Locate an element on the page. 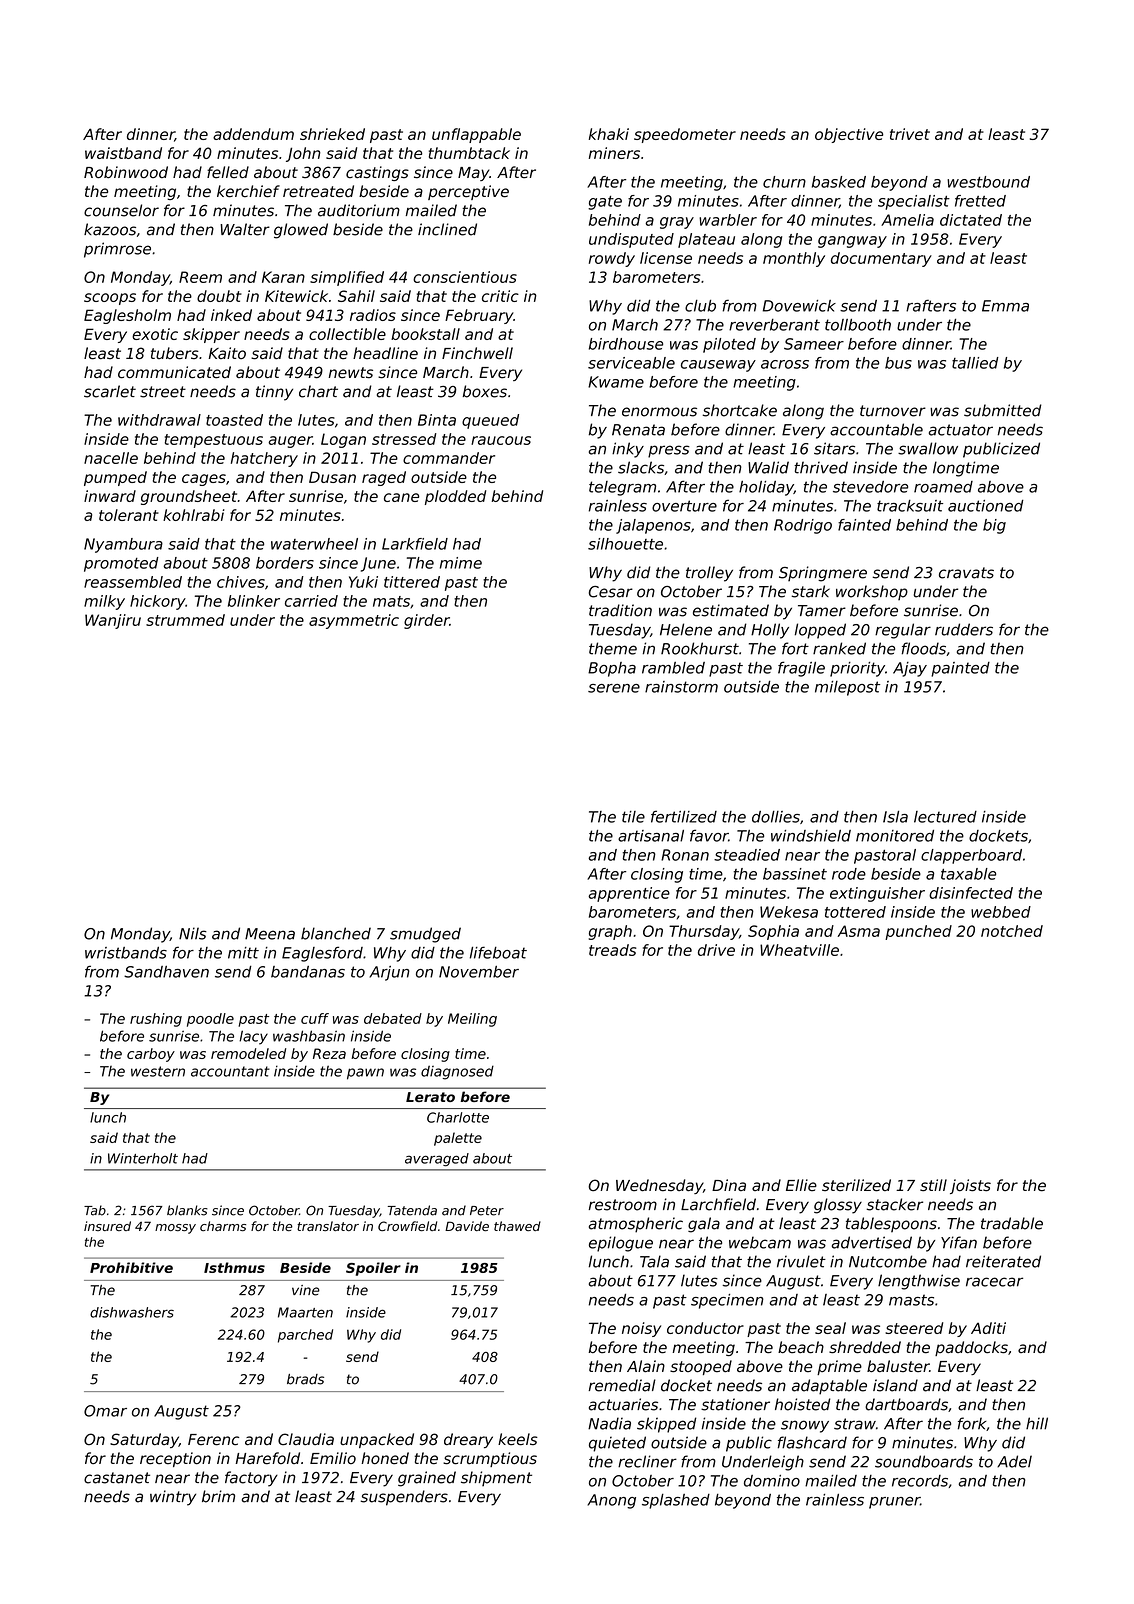 The height and width of the document is (1604, 1134). Sophia is located at coordinates (773, 932).
